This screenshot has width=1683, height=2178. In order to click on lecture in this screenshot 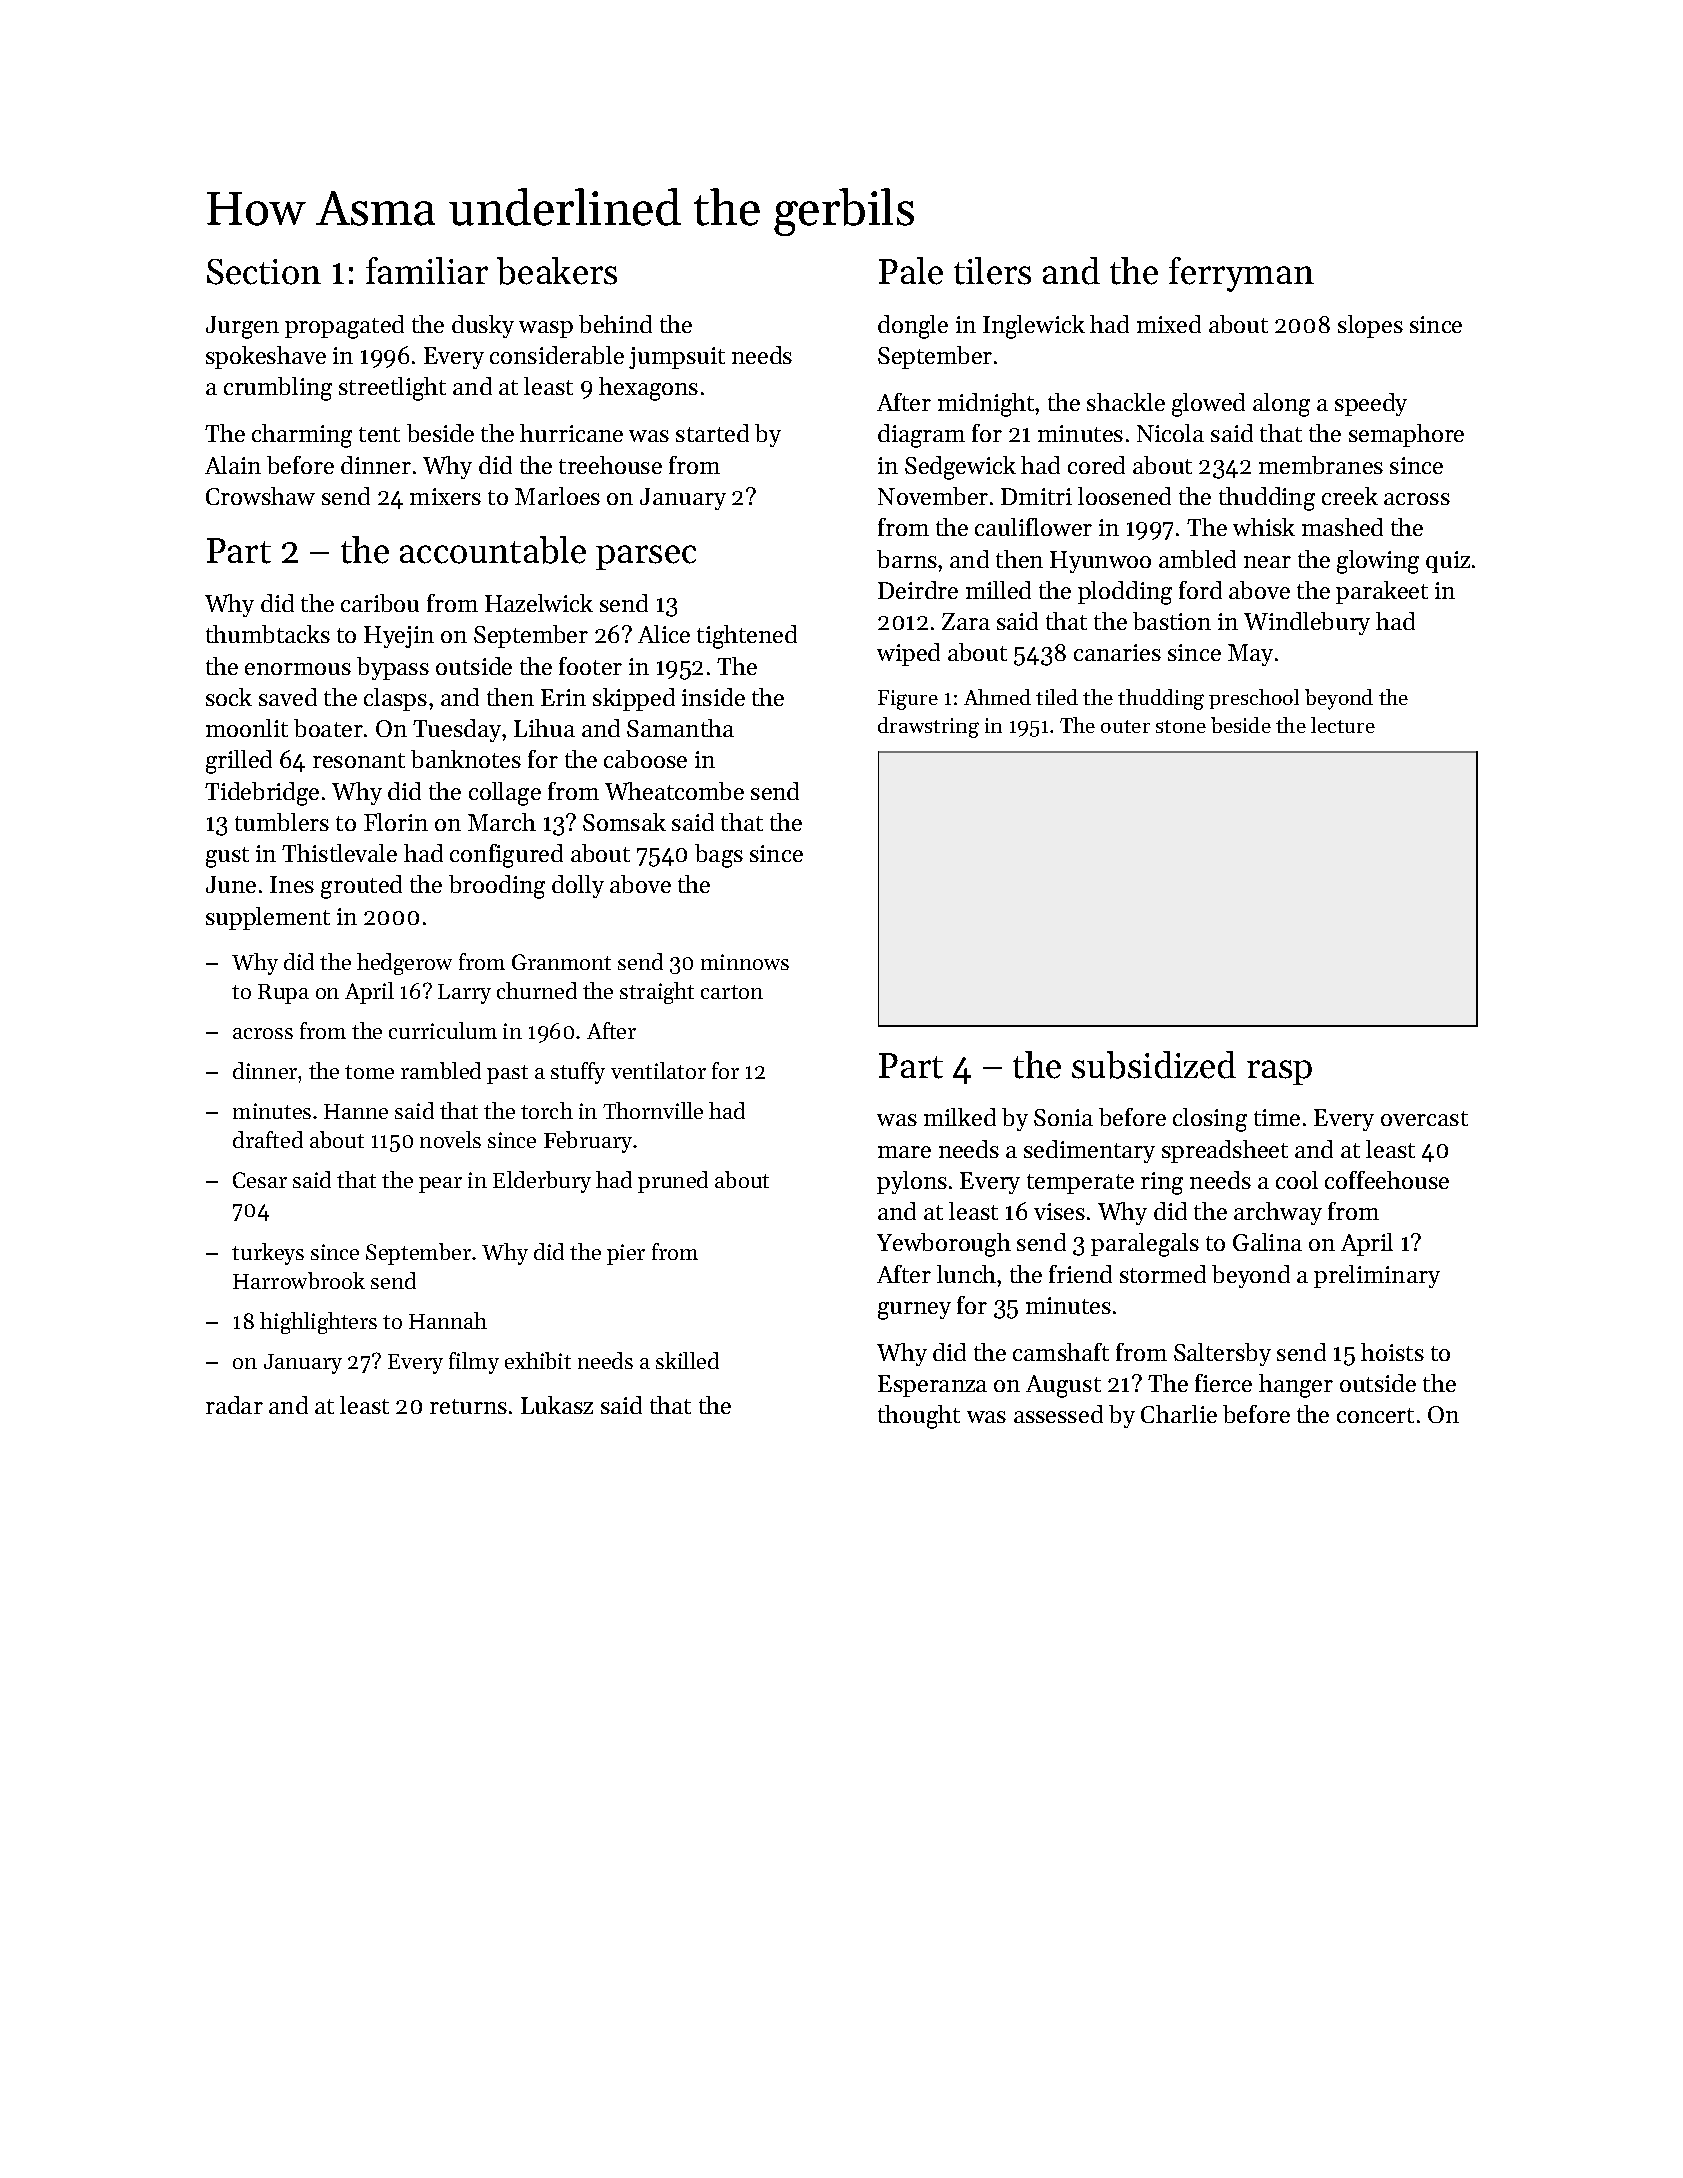, I will do `click(1343, 725)`.
